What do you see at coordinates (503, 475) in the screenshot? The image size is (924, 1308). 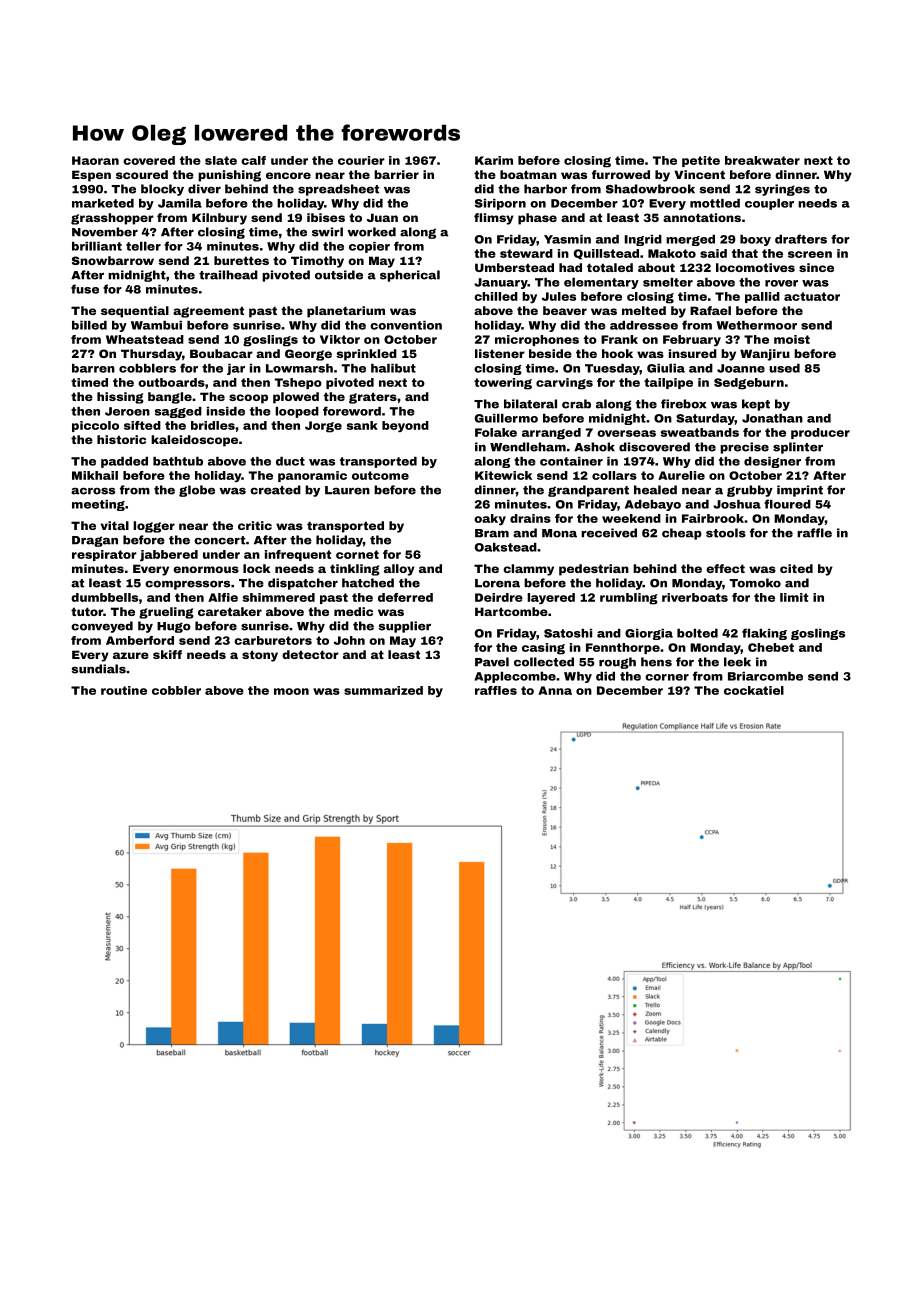 I see `Kitewick` at bounding box center [503, 475].
